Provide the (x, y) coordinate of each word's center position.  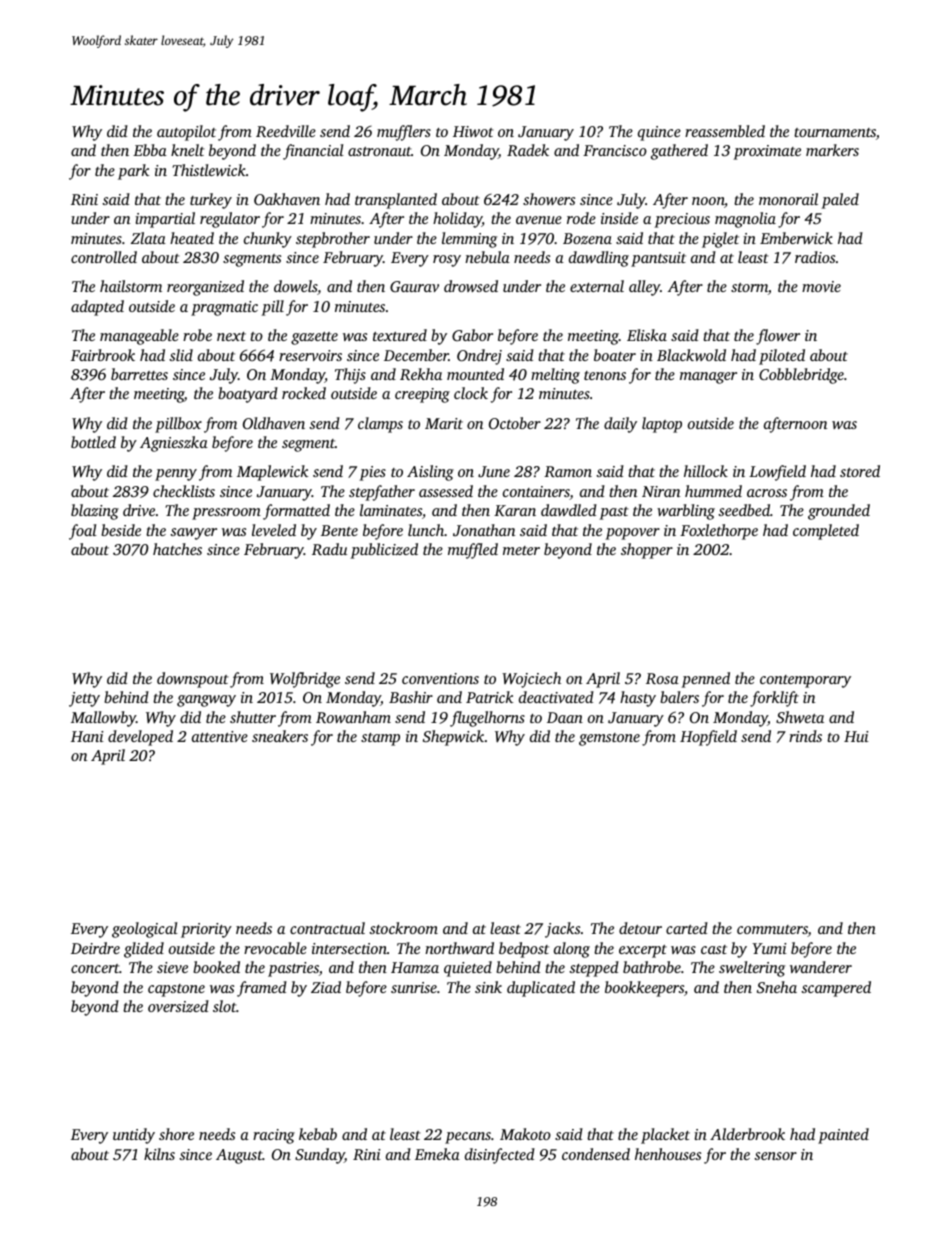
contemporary (805, 681)
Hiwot (473, 131)
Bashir (411, 697)
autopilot (186, 133)
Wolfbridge (305, 680)
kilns (159, 1154)
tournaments (835, 132)
